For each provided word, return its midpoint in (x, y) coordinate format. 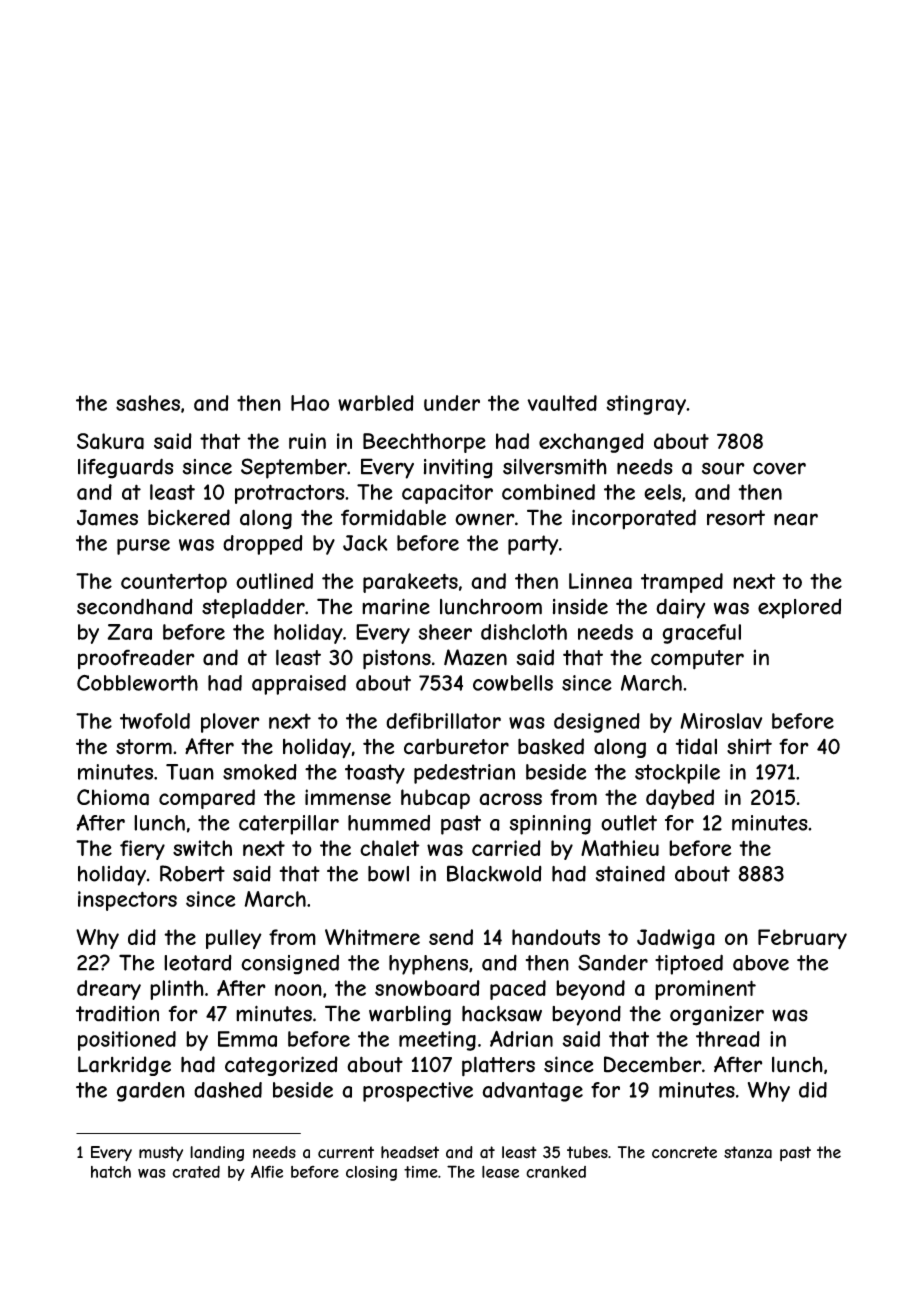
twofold (155, 721)
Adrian (521, 1039)
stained (630, 873)
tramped (682, 583)
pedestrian (464, 774)
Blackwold (494, 873)
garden (151, 1092)
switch (202, 848)
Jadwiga (676, 939)
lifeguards (126, 468)
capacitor (447, 494)
